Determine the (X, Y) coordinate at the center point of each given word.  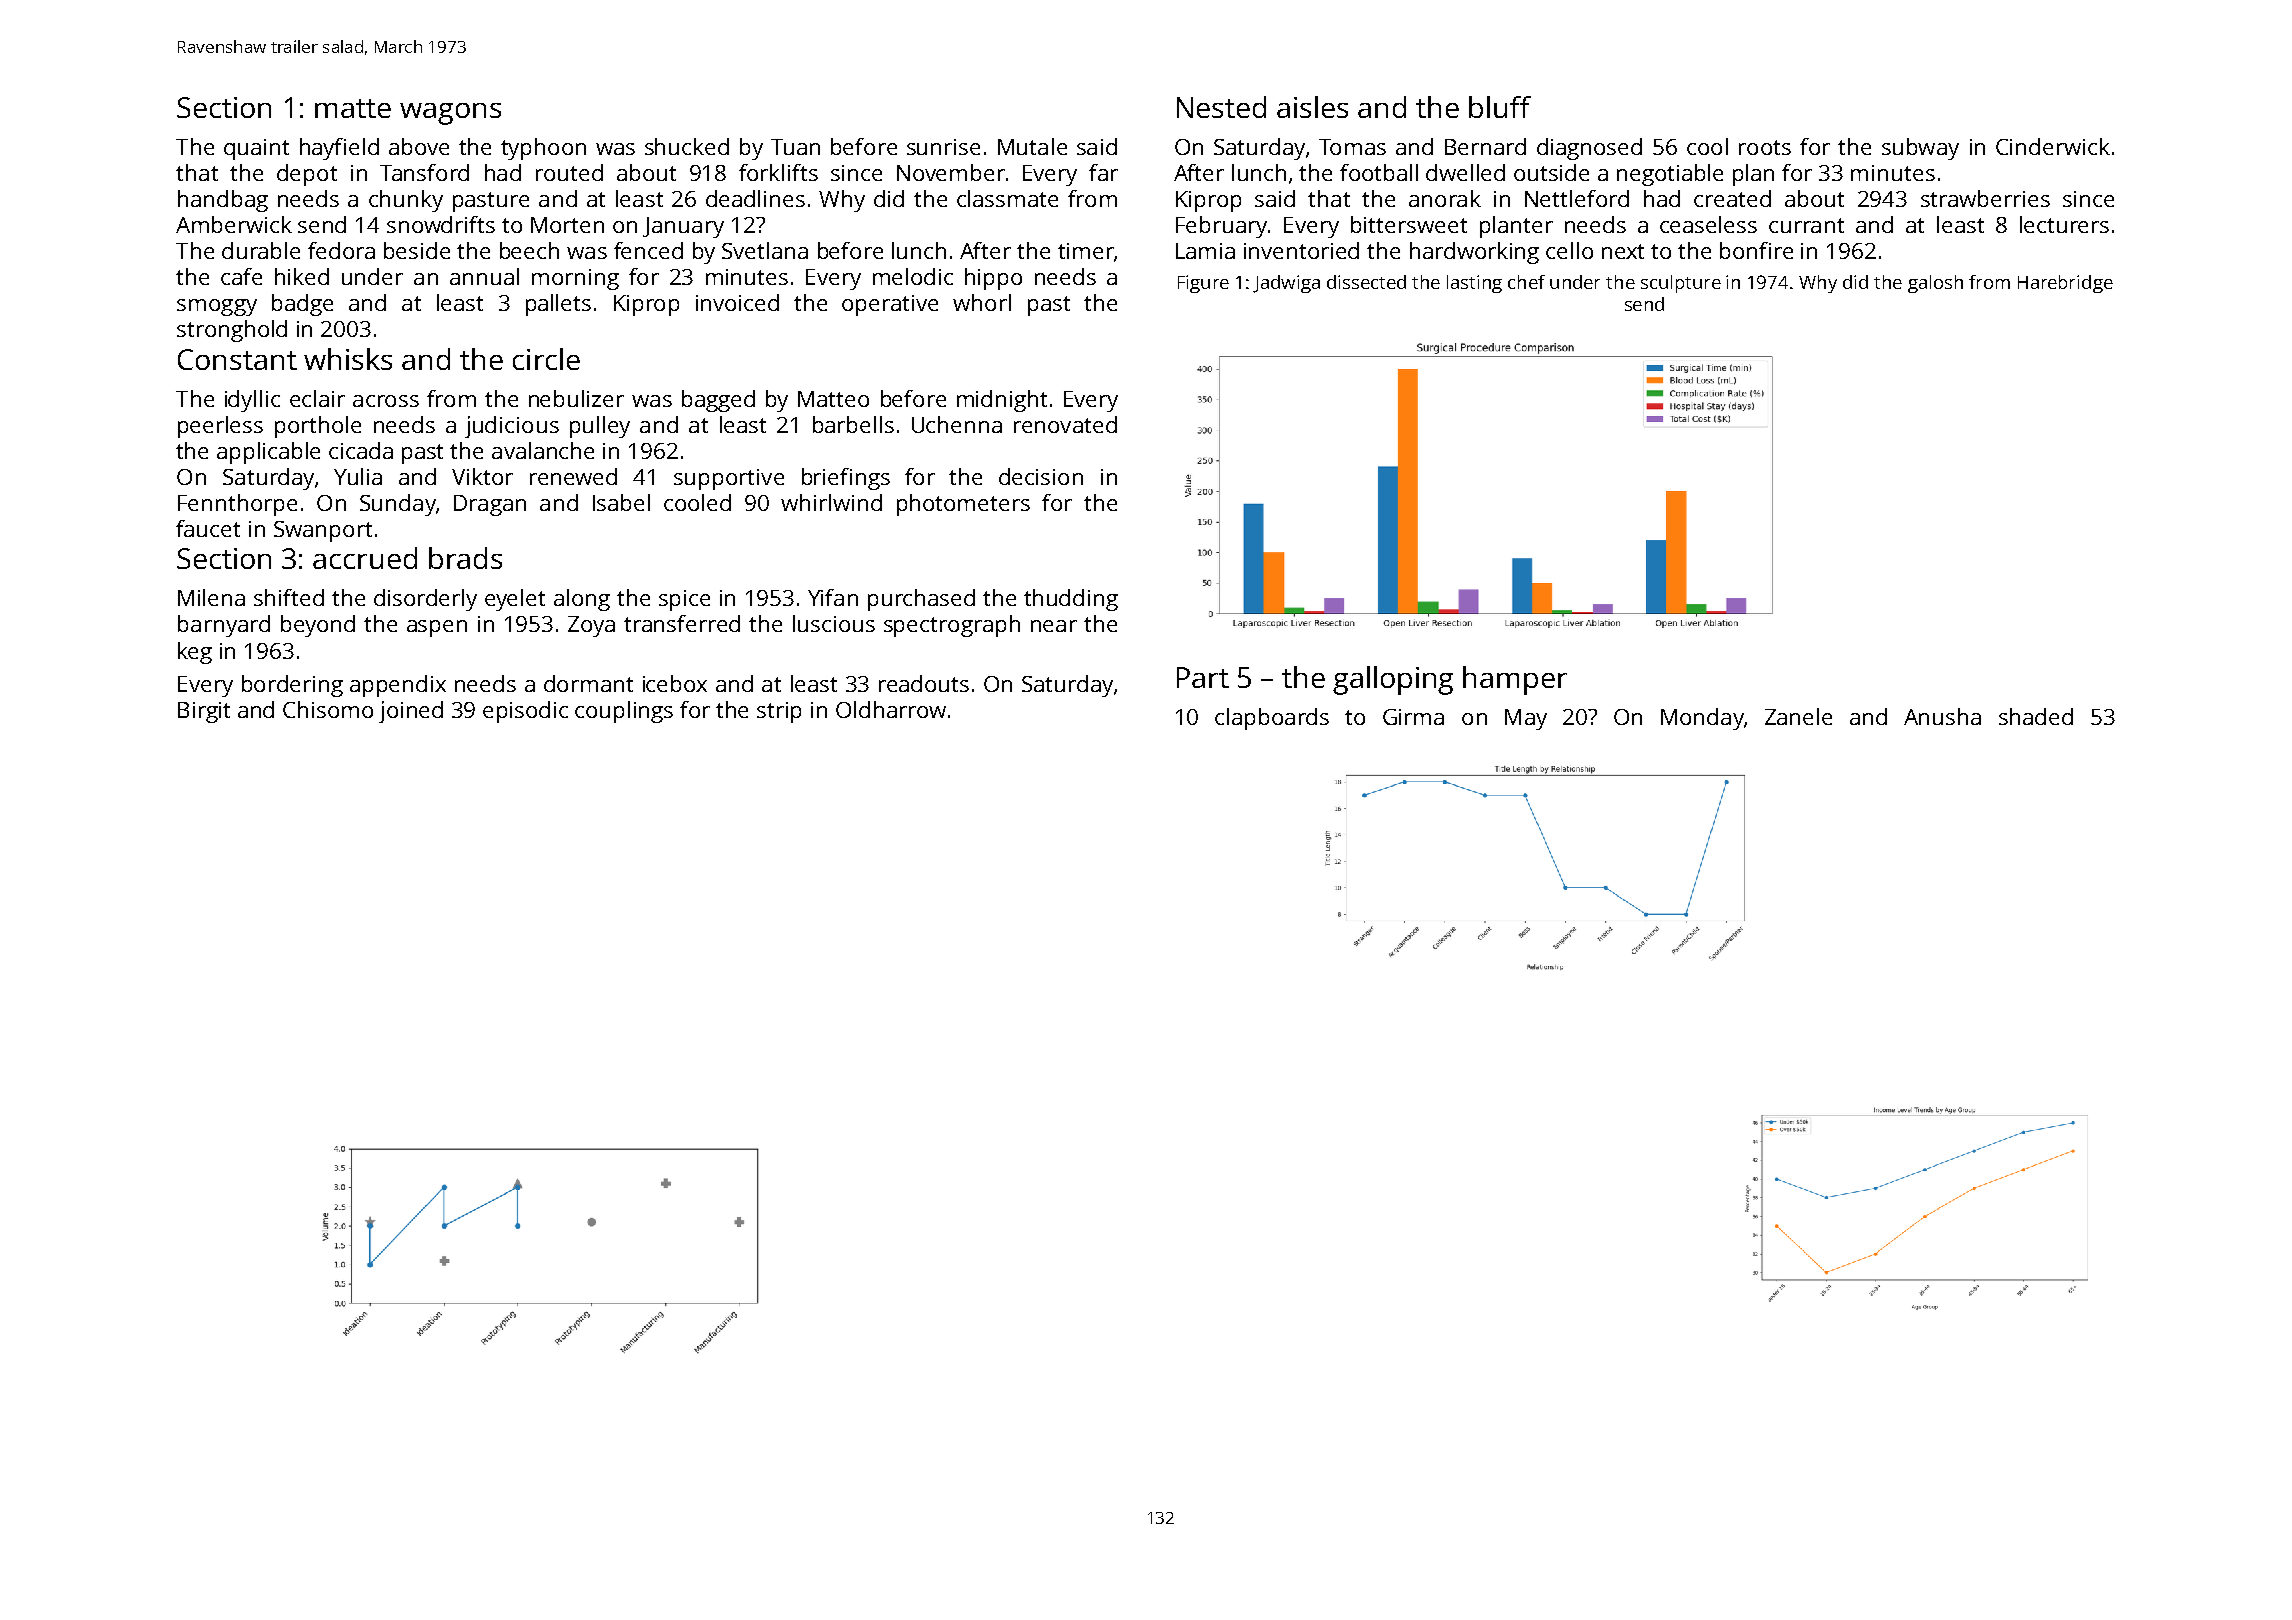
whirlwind (831, 502)
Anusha (1942, 716)
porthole (318, 427)
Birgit (204, 712)
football (1379, 172)
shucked (687, 146)
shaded (2036, 716)
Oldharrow (891, 709)
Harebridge (2065, 284)
